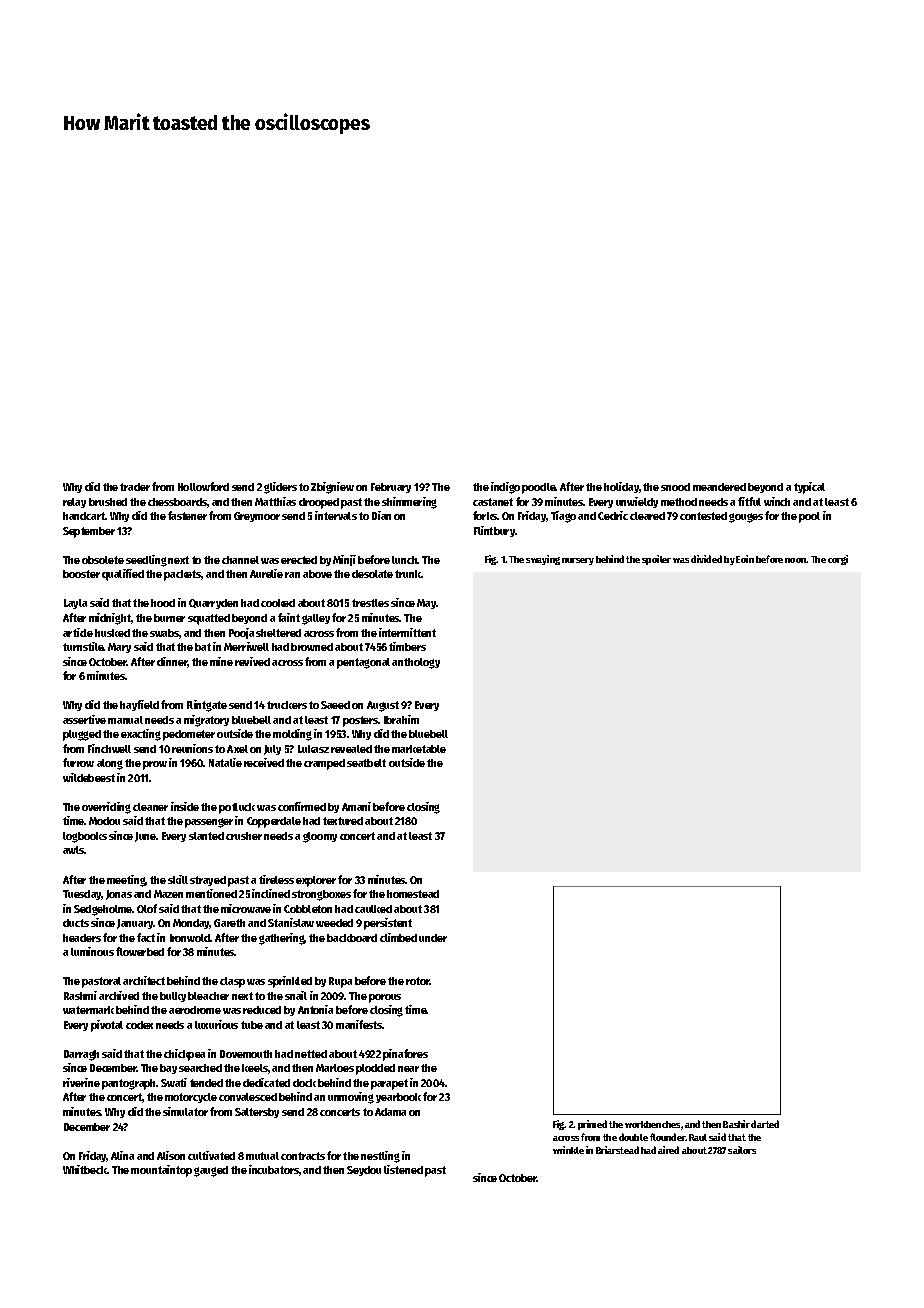 This screenshot has height=1308, width=924. I want to click on posters, so click(361, 721).
